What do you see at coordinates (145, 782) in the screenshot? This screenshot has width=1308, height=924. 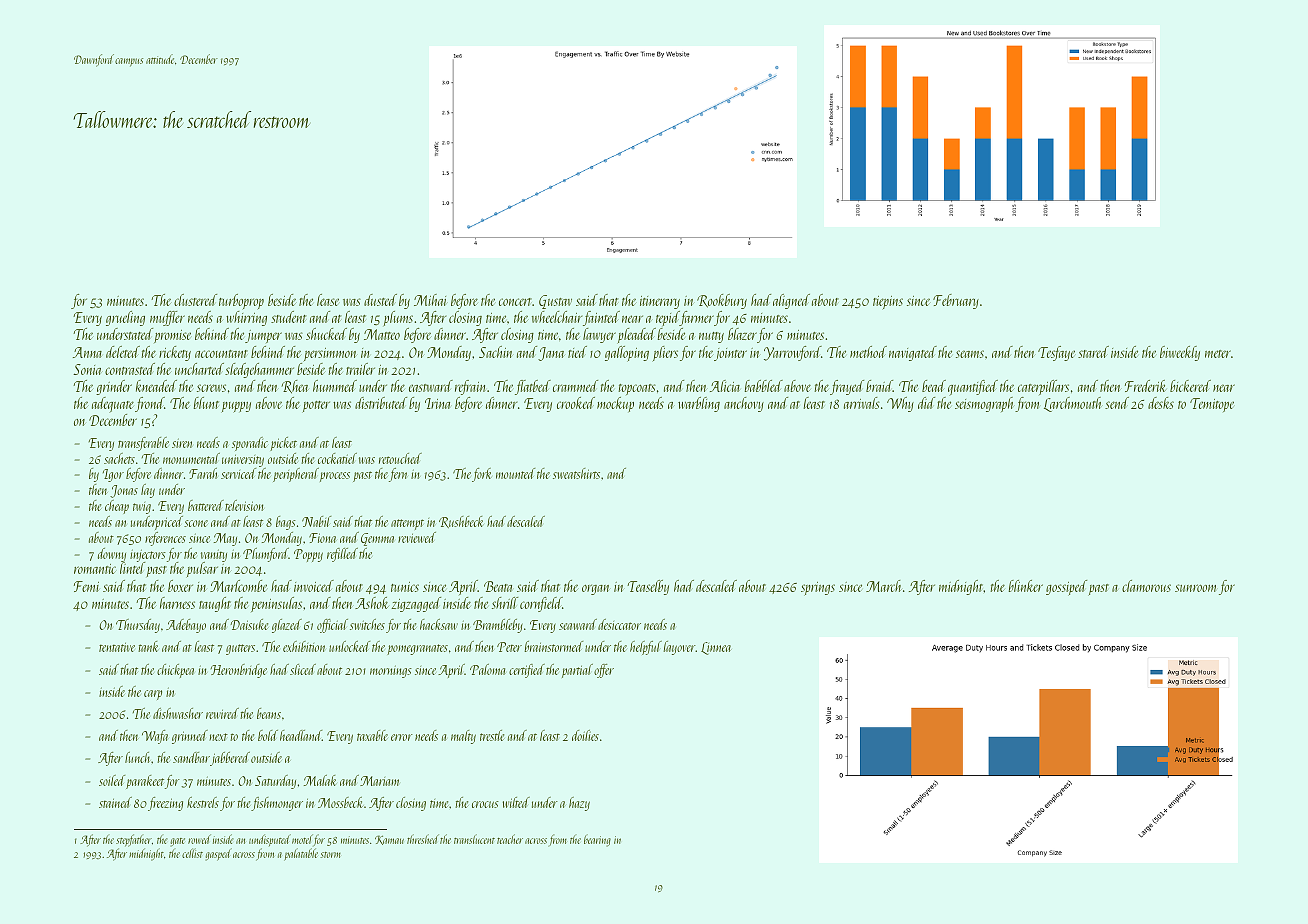 I see `parakeet` at bounding box center [145, 782].
